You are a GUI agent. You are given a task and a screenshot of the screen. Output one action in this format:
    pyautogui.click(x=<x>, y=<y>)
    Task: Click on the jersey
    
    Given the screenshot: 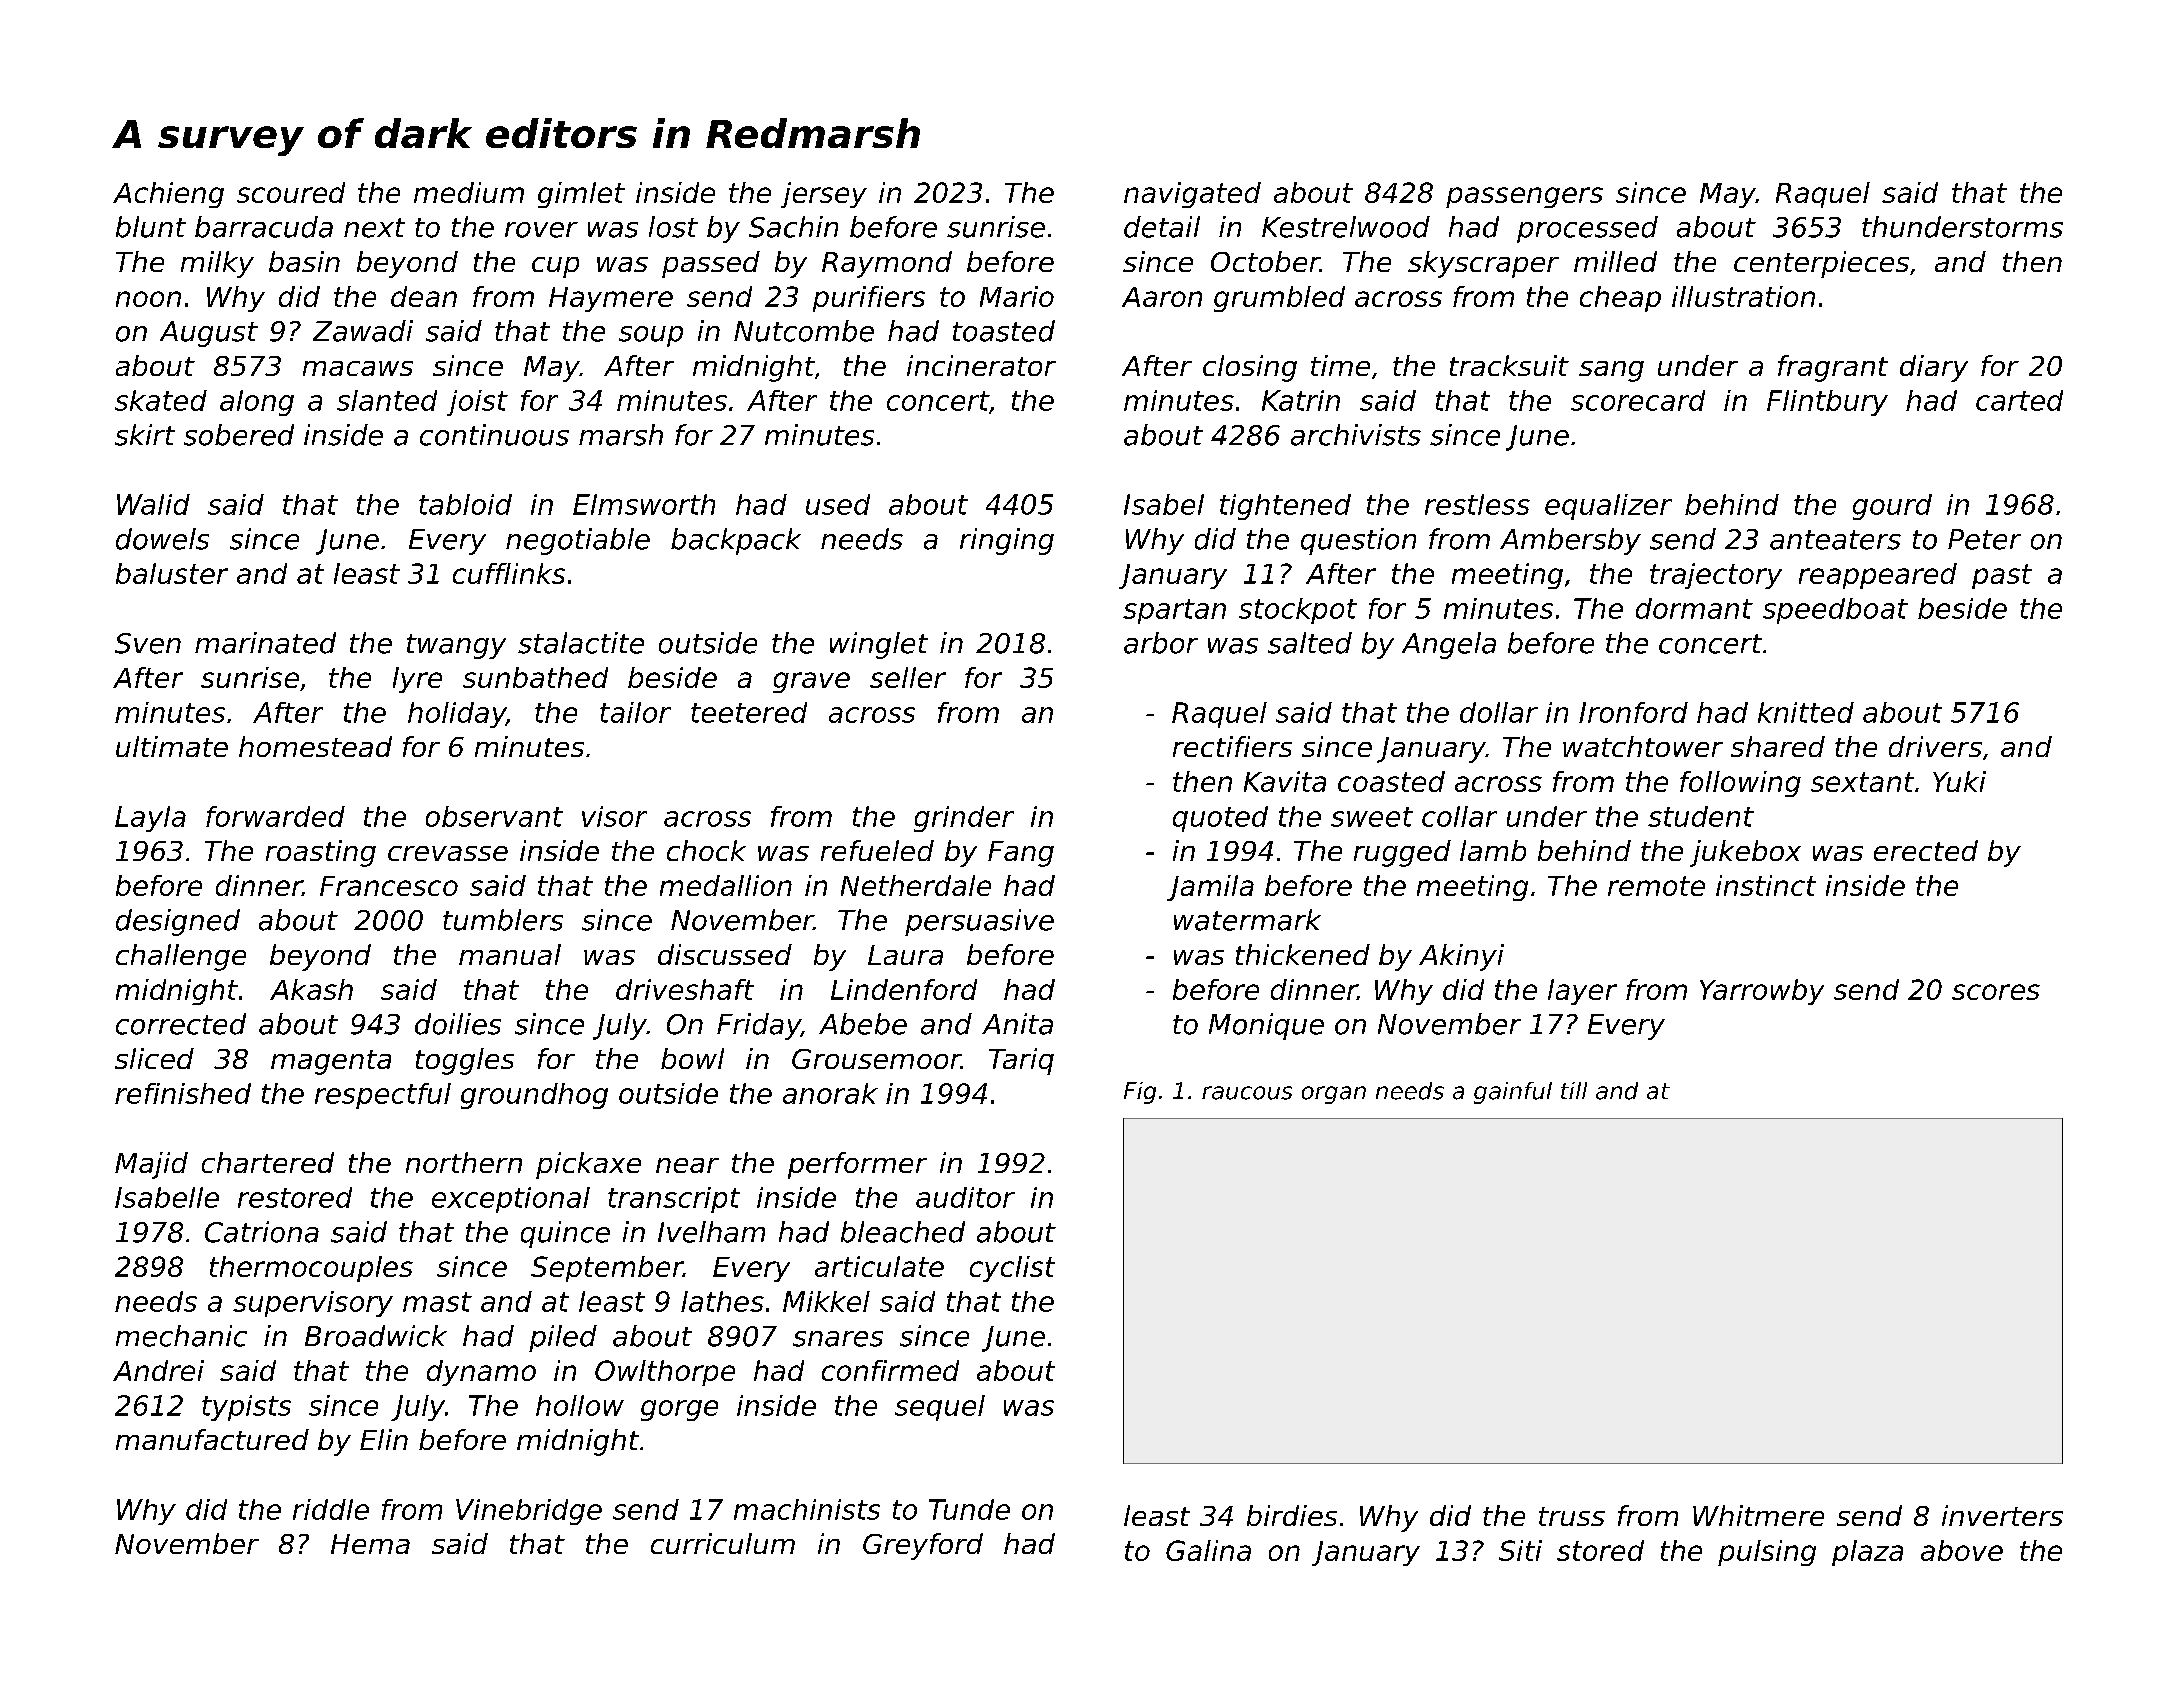 What is the action you would take?
    pyautogui.click(x=824, y=195)
